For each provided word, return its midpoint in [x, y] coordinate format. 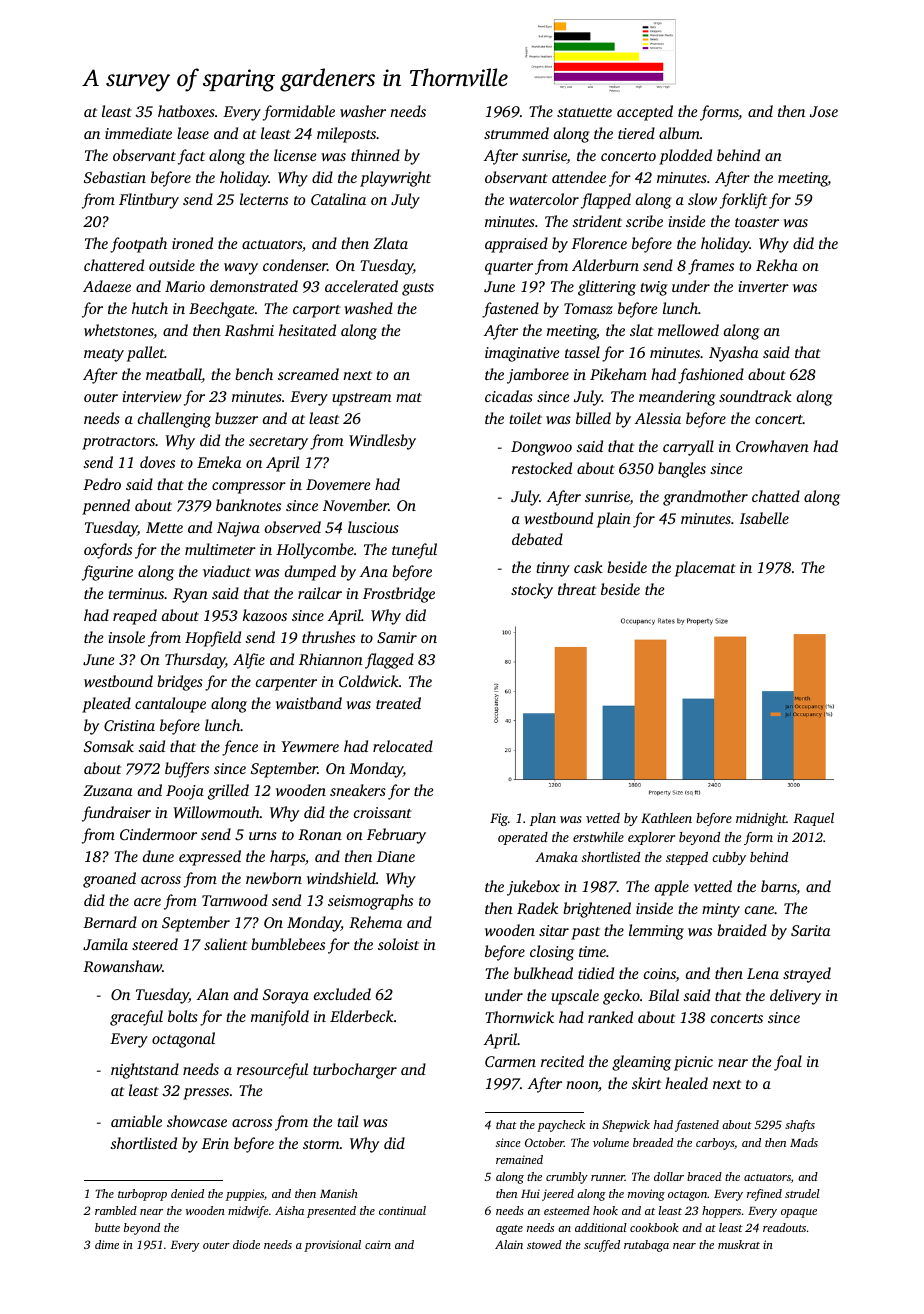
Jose [824, 111]
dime [107, 1244]
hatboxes [186, 111]
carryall [688, 448]
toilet [525, 418]
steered [155, 944]
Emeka [219, 462]
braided [742, 930]
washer [363, 111]
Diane [396, 856]
